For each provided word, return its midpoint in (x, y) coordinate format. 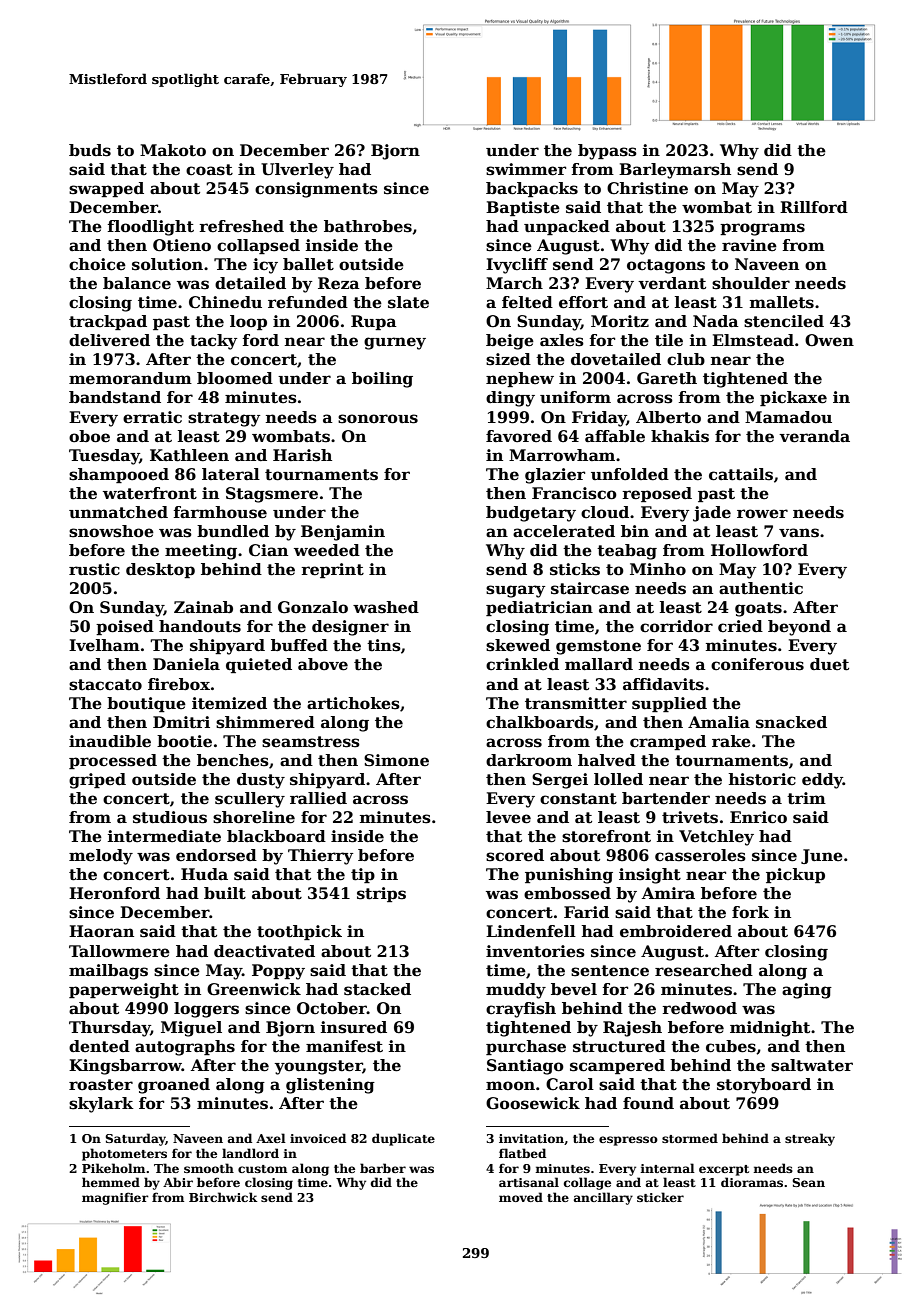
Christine (647, 188)
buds (90, 150)
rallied (318, 798)
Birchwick (223, 1197)
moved (521, 1197)
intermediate (164, 836)
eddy (822, 781)
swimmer (526, 169)
